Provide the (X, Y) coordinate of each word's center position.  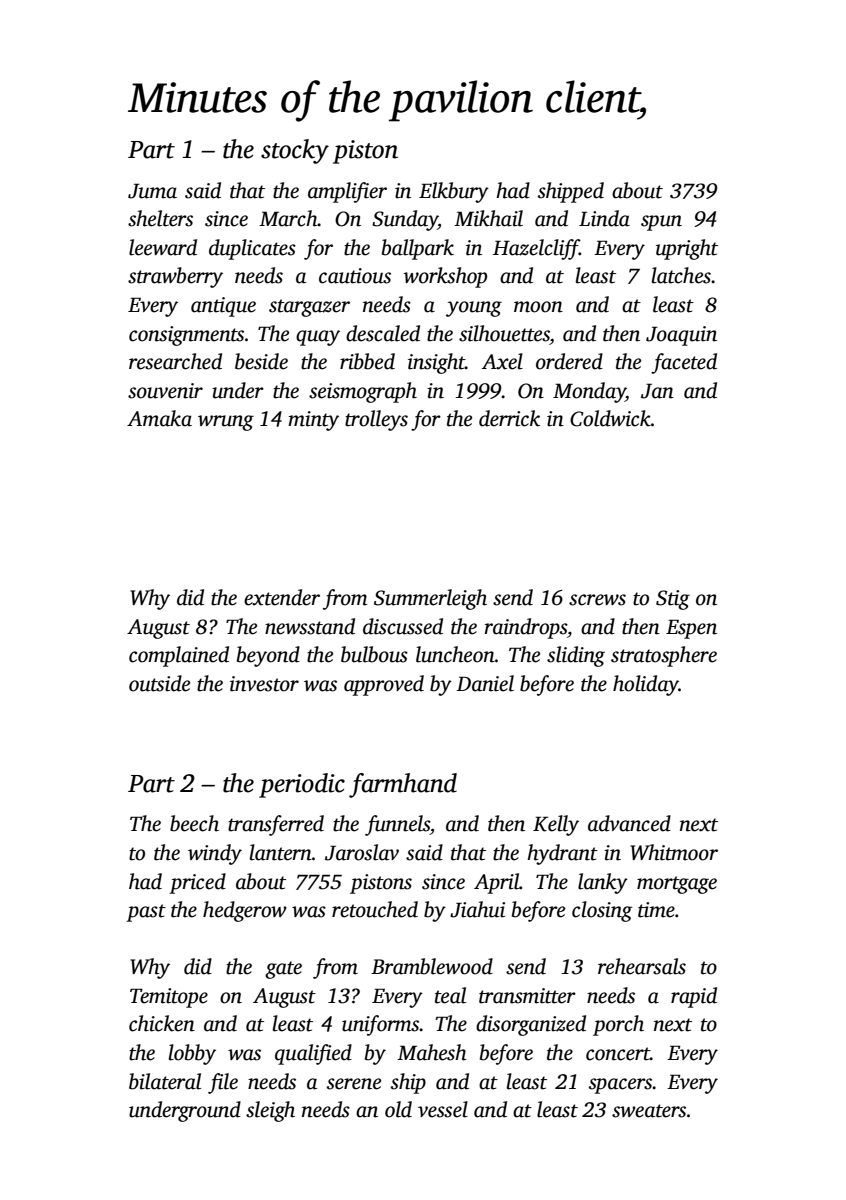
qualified (313, 1054)
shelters (160, 218)
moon (538, 307)
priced (197, 883)
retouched (375, 909)
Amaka (159, 418)
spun (661, 223)
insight (436, 363)
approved (384, 685)
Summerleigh (430, 599)
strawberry (175, 277)
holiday (646, 685)
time (656, 910)
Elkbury (454, 192)
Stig (673, 600)
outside (159, 683)
